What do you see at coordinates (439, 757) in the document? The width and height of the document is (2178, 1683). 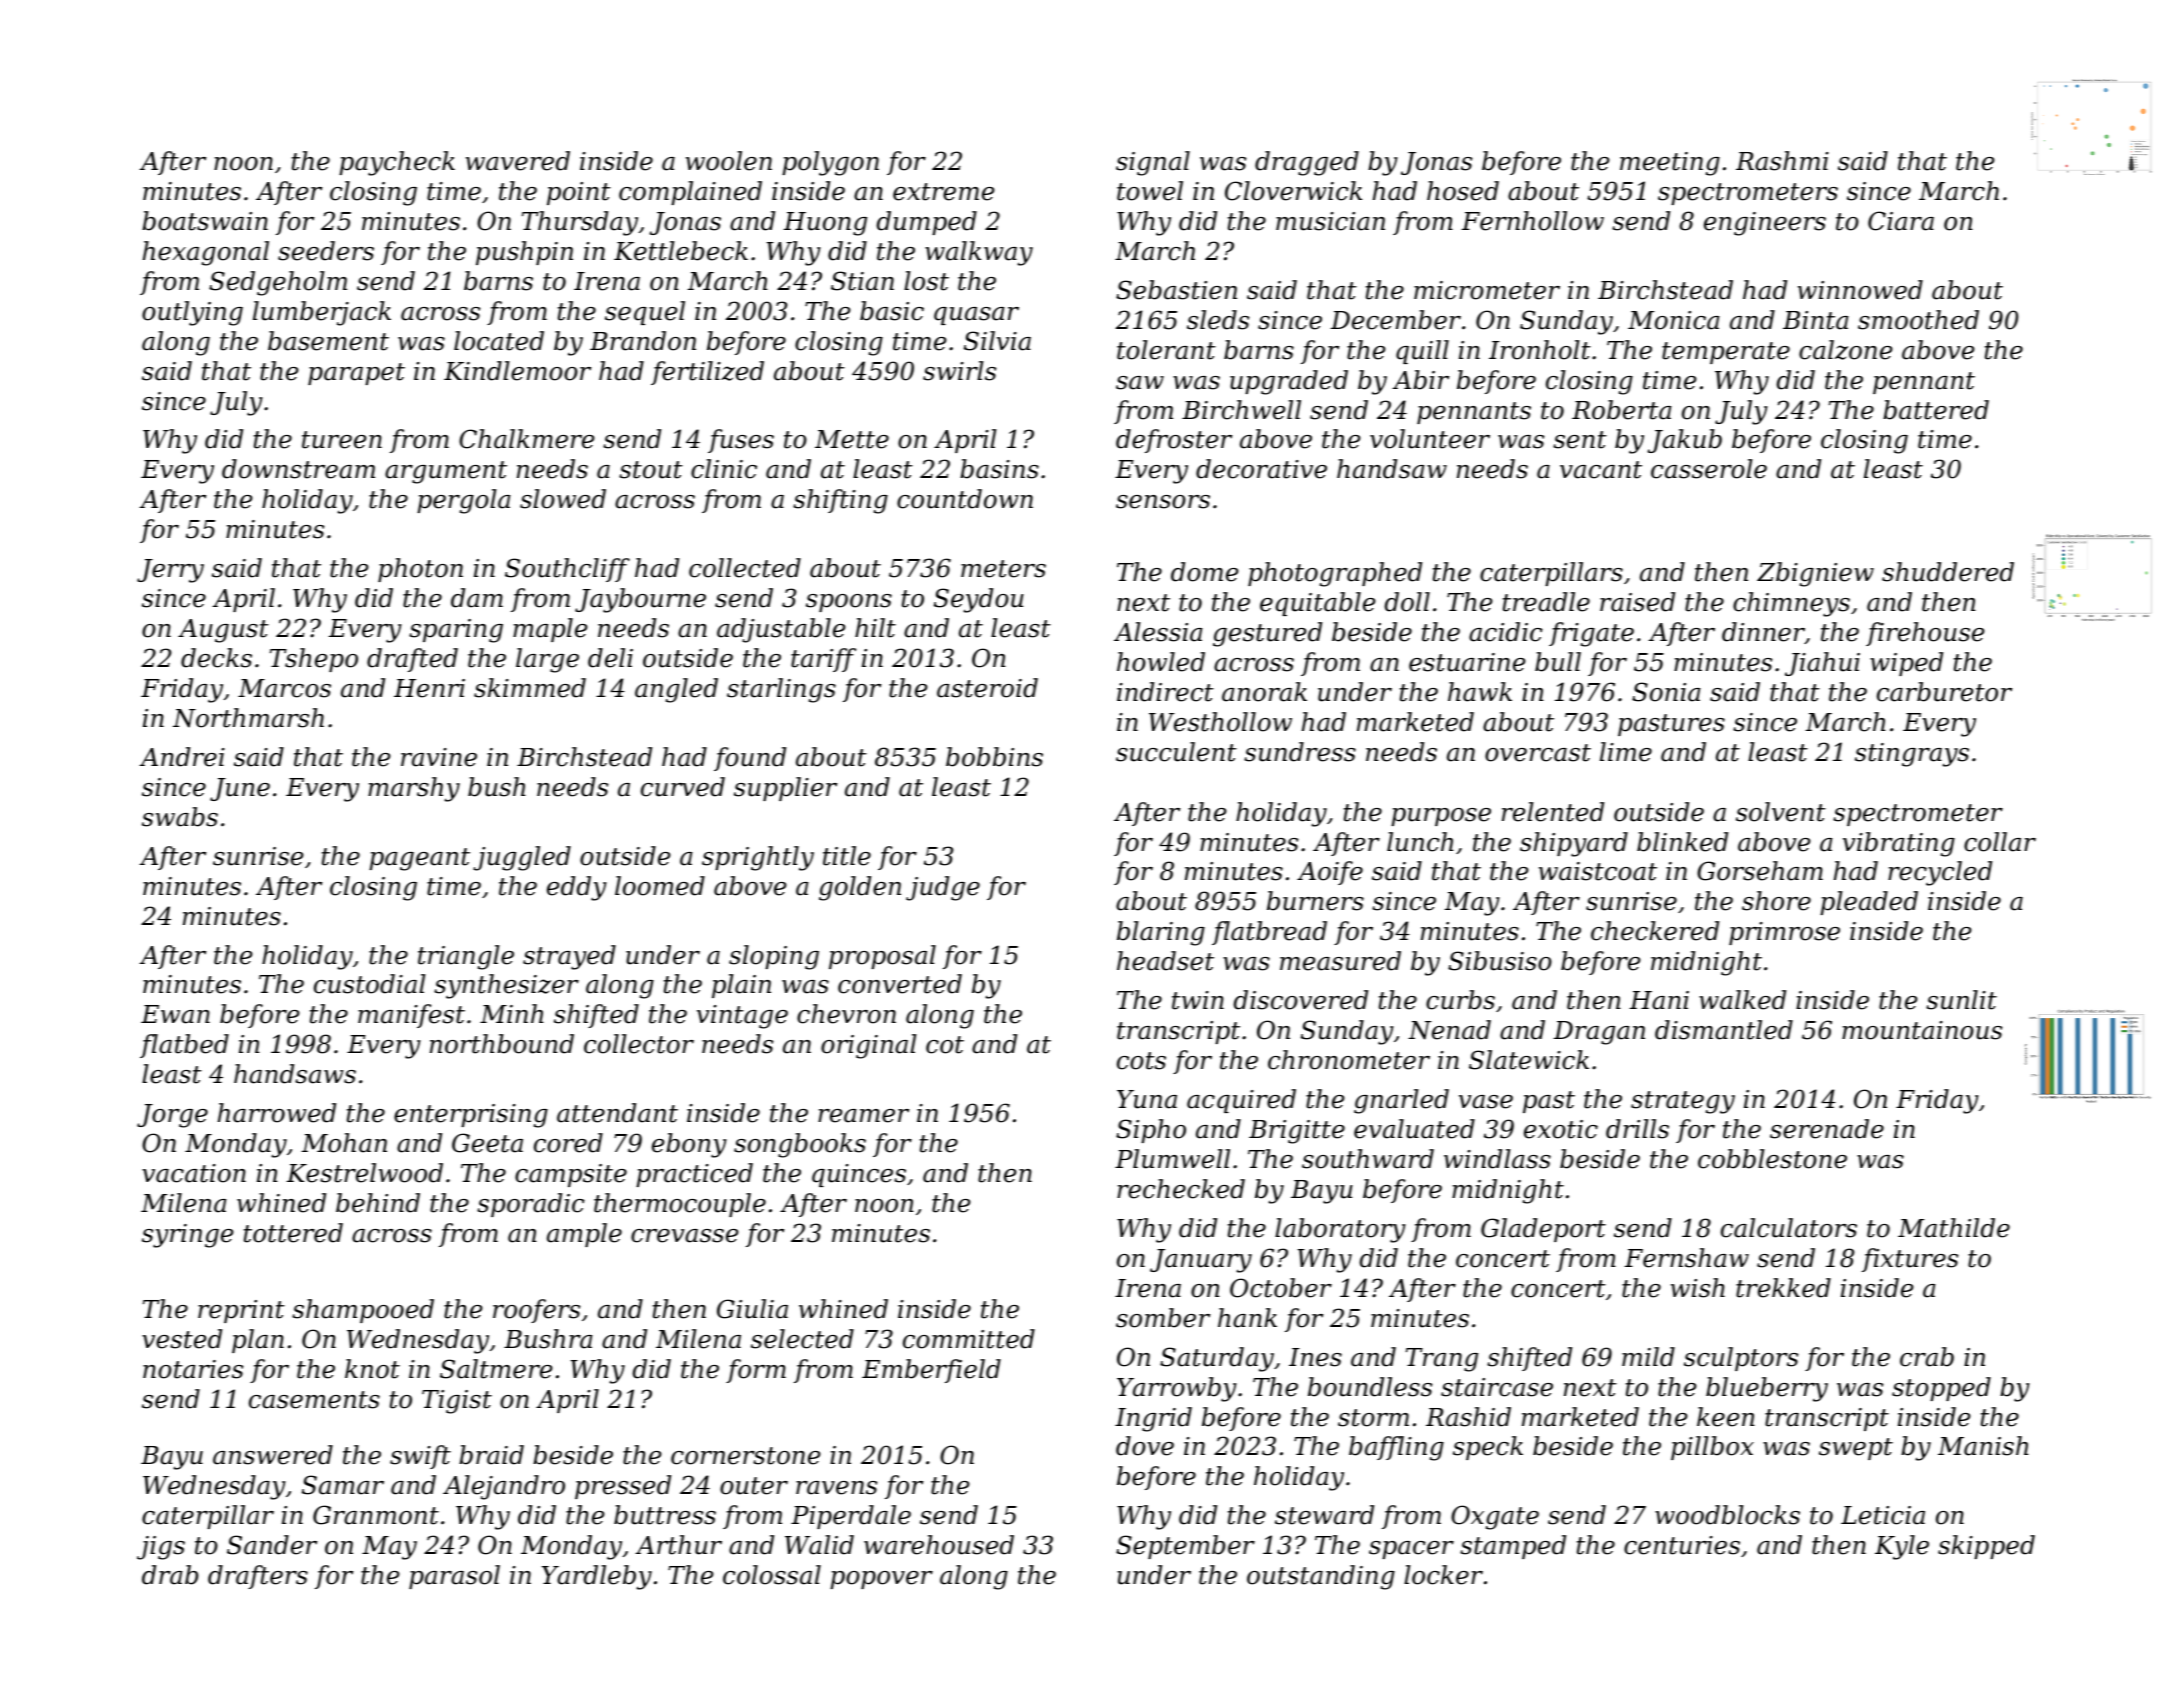 I see `ravine` at bounding box center [439, 757].
